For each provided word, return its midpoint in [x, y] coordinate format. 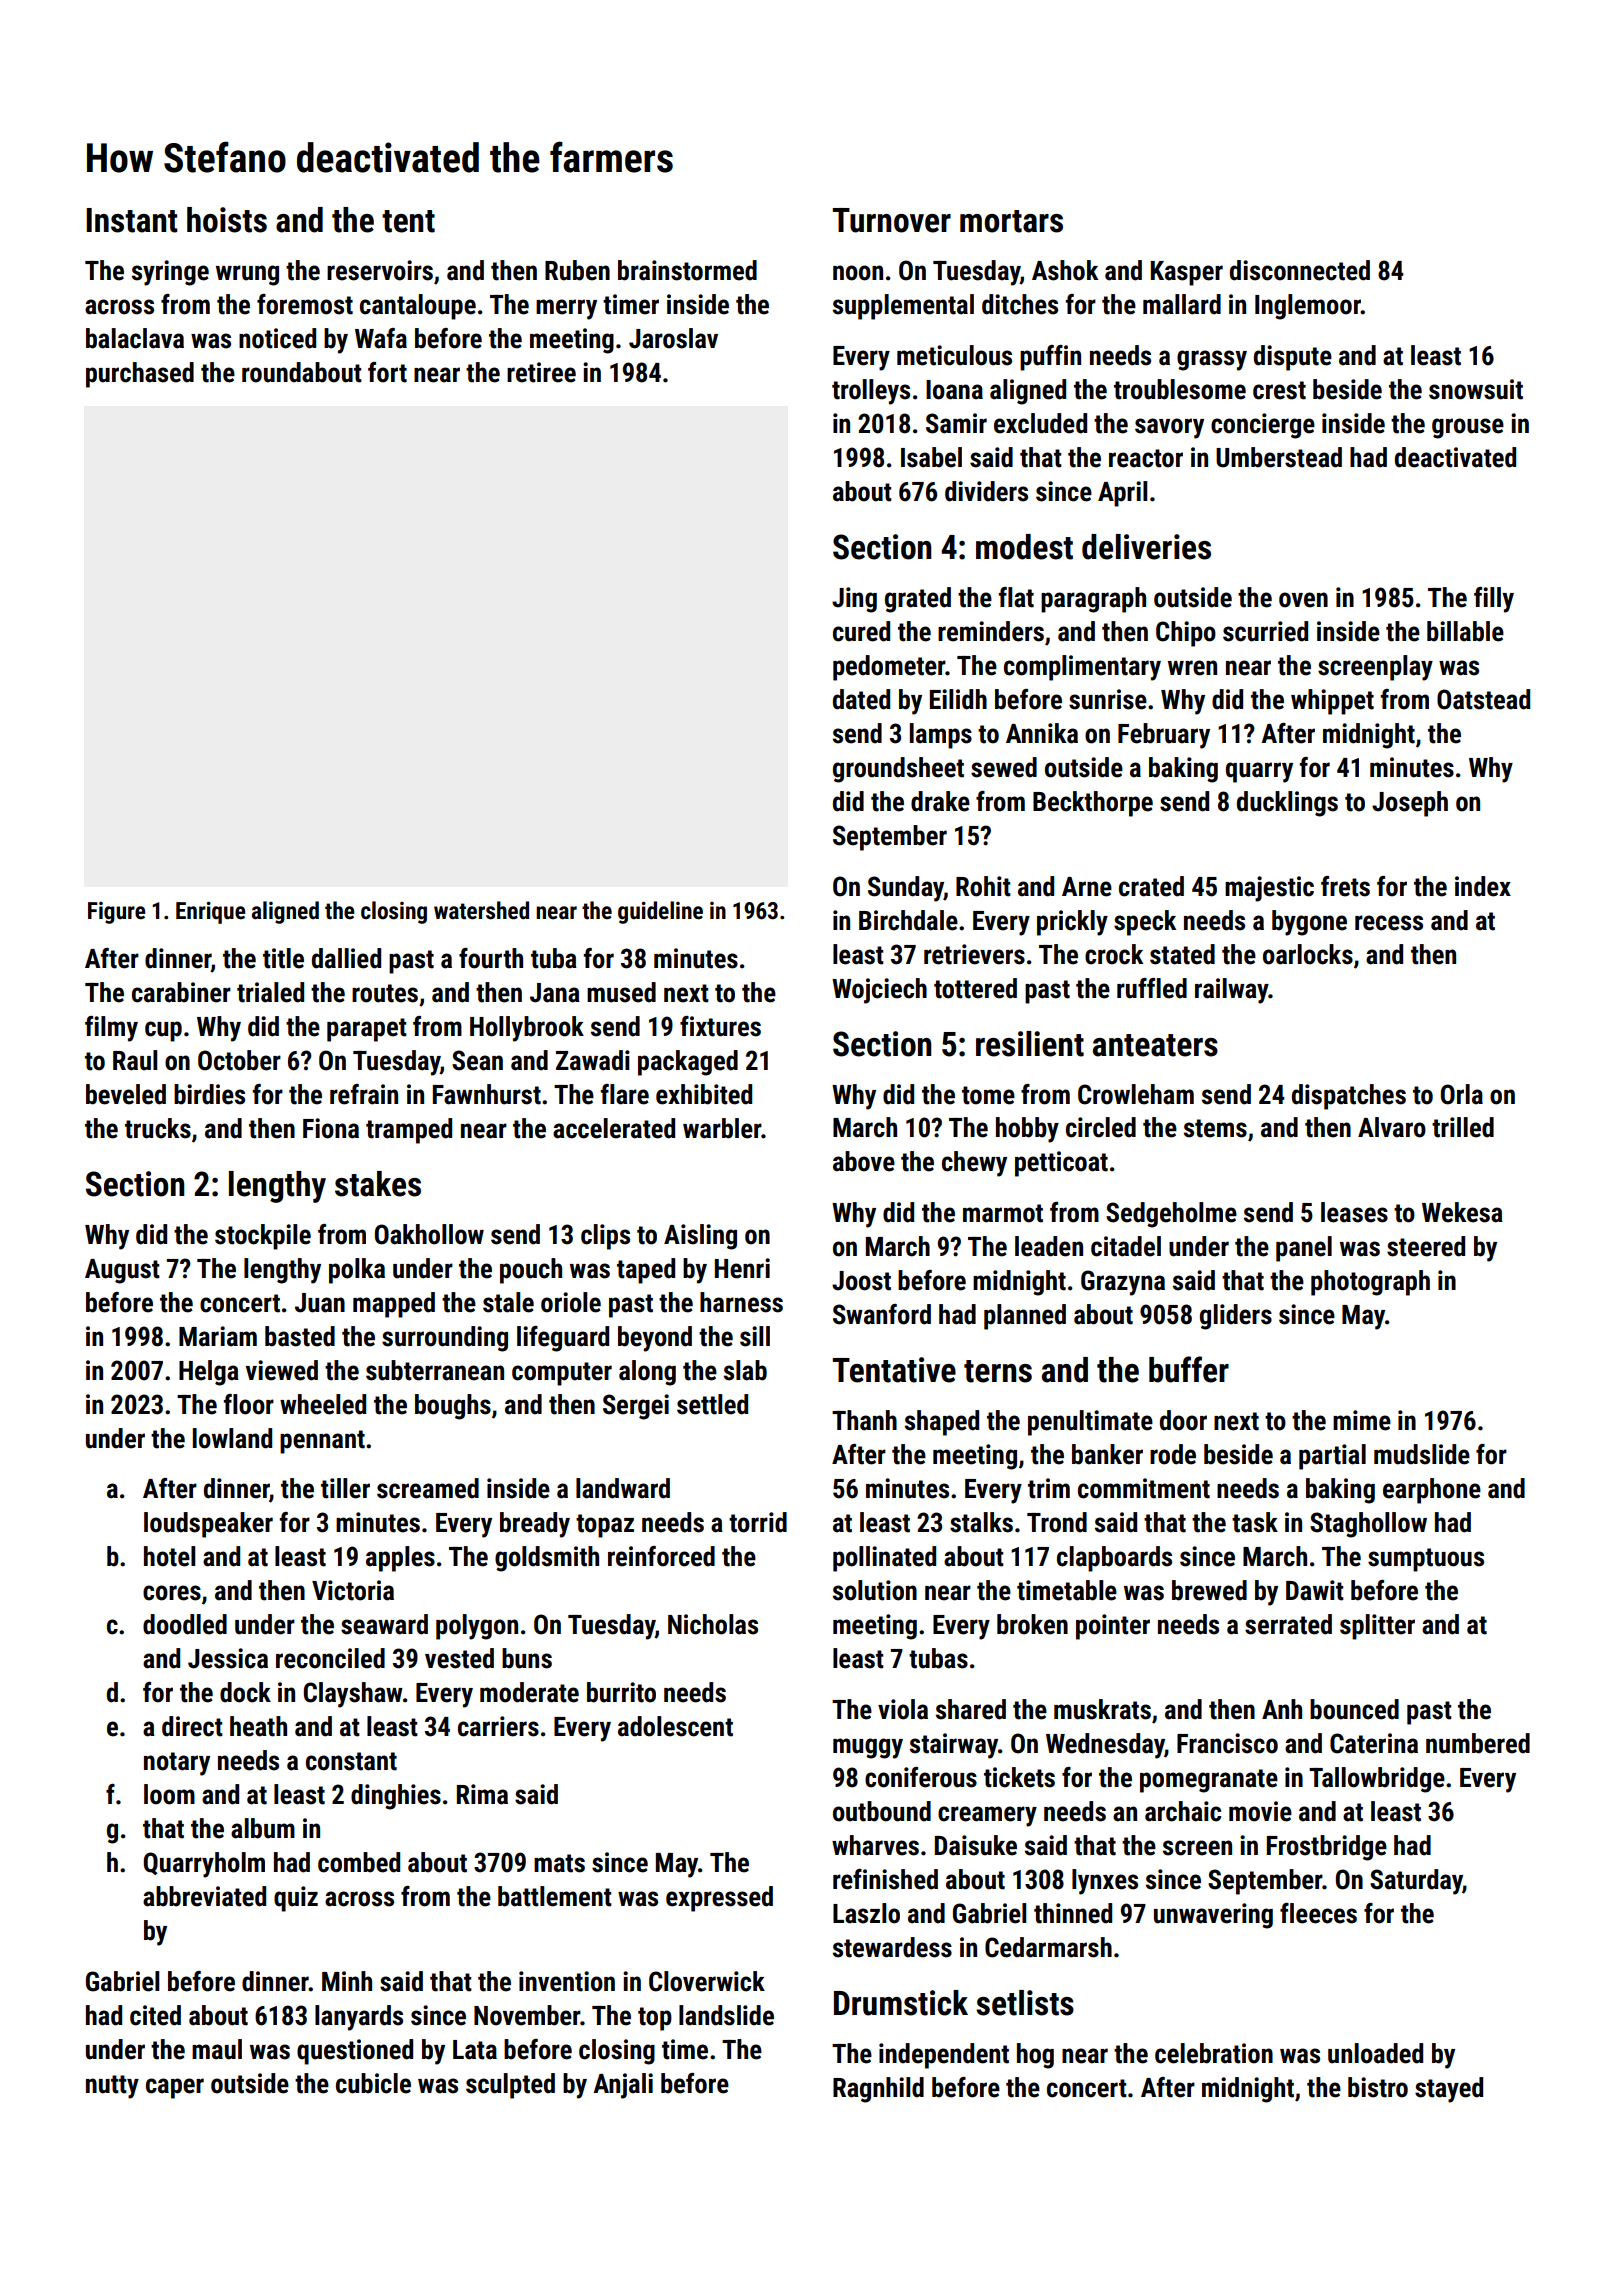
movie [1260, 1811]
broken [1032, 1624]
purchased [140, 375]
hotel [169, 1556]
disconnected [1300, 270]
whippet [1332, 702]
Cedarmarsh [1048, 1947]
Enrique [211, 912]
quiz [296, 1899]
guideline [660, 912]
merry [566, 309]
